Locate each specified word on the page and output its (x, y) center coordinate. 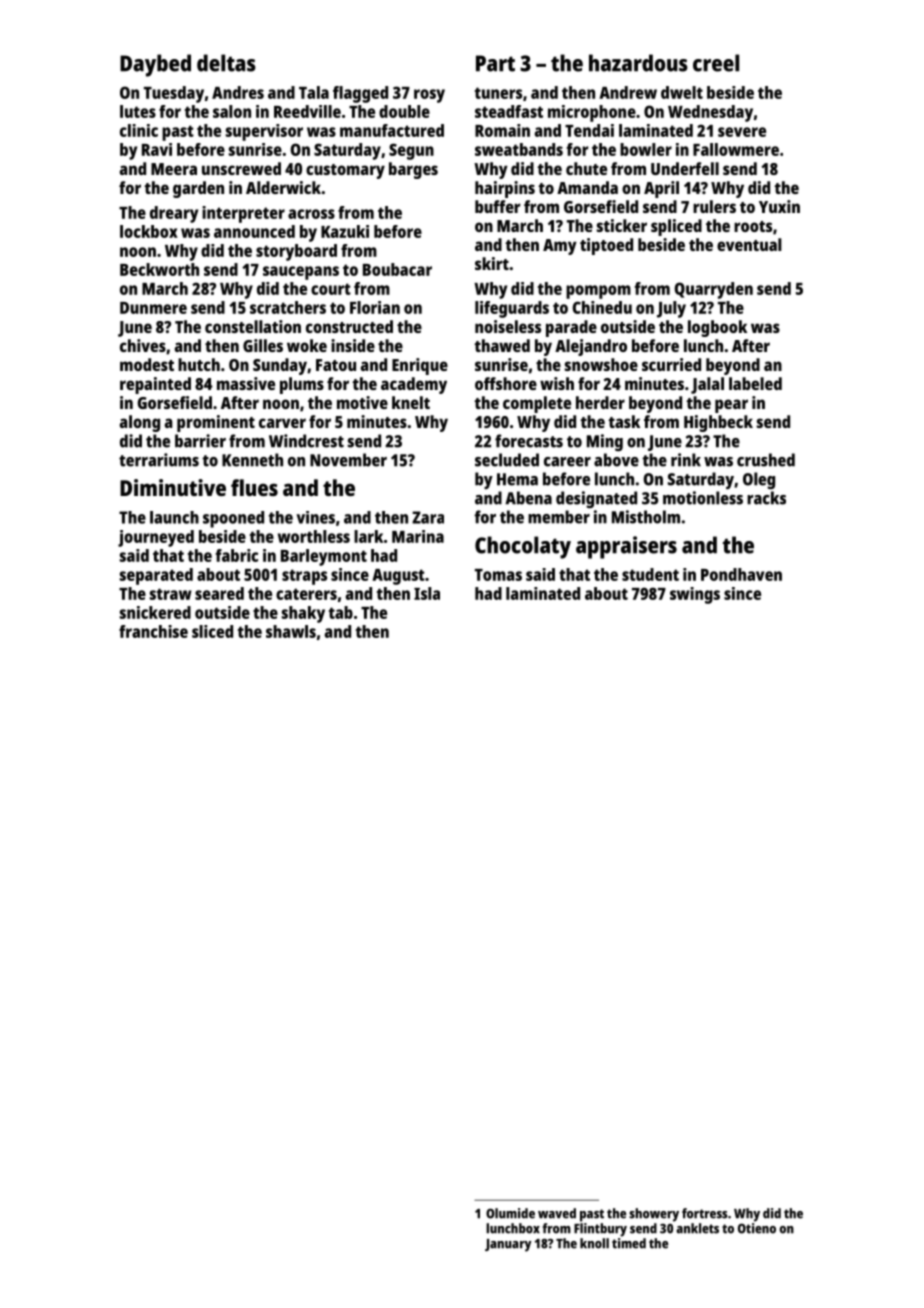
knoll (594, 1243)
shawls (291, 631)
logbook (717, 328)
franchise (153, 631)
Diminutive (173, 487)
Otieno (757, 1228)
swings (695, 595)
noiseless (508, 326)
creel (716, 63)
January (508, 1245)
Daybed (155, 65)
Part (495, 63)
